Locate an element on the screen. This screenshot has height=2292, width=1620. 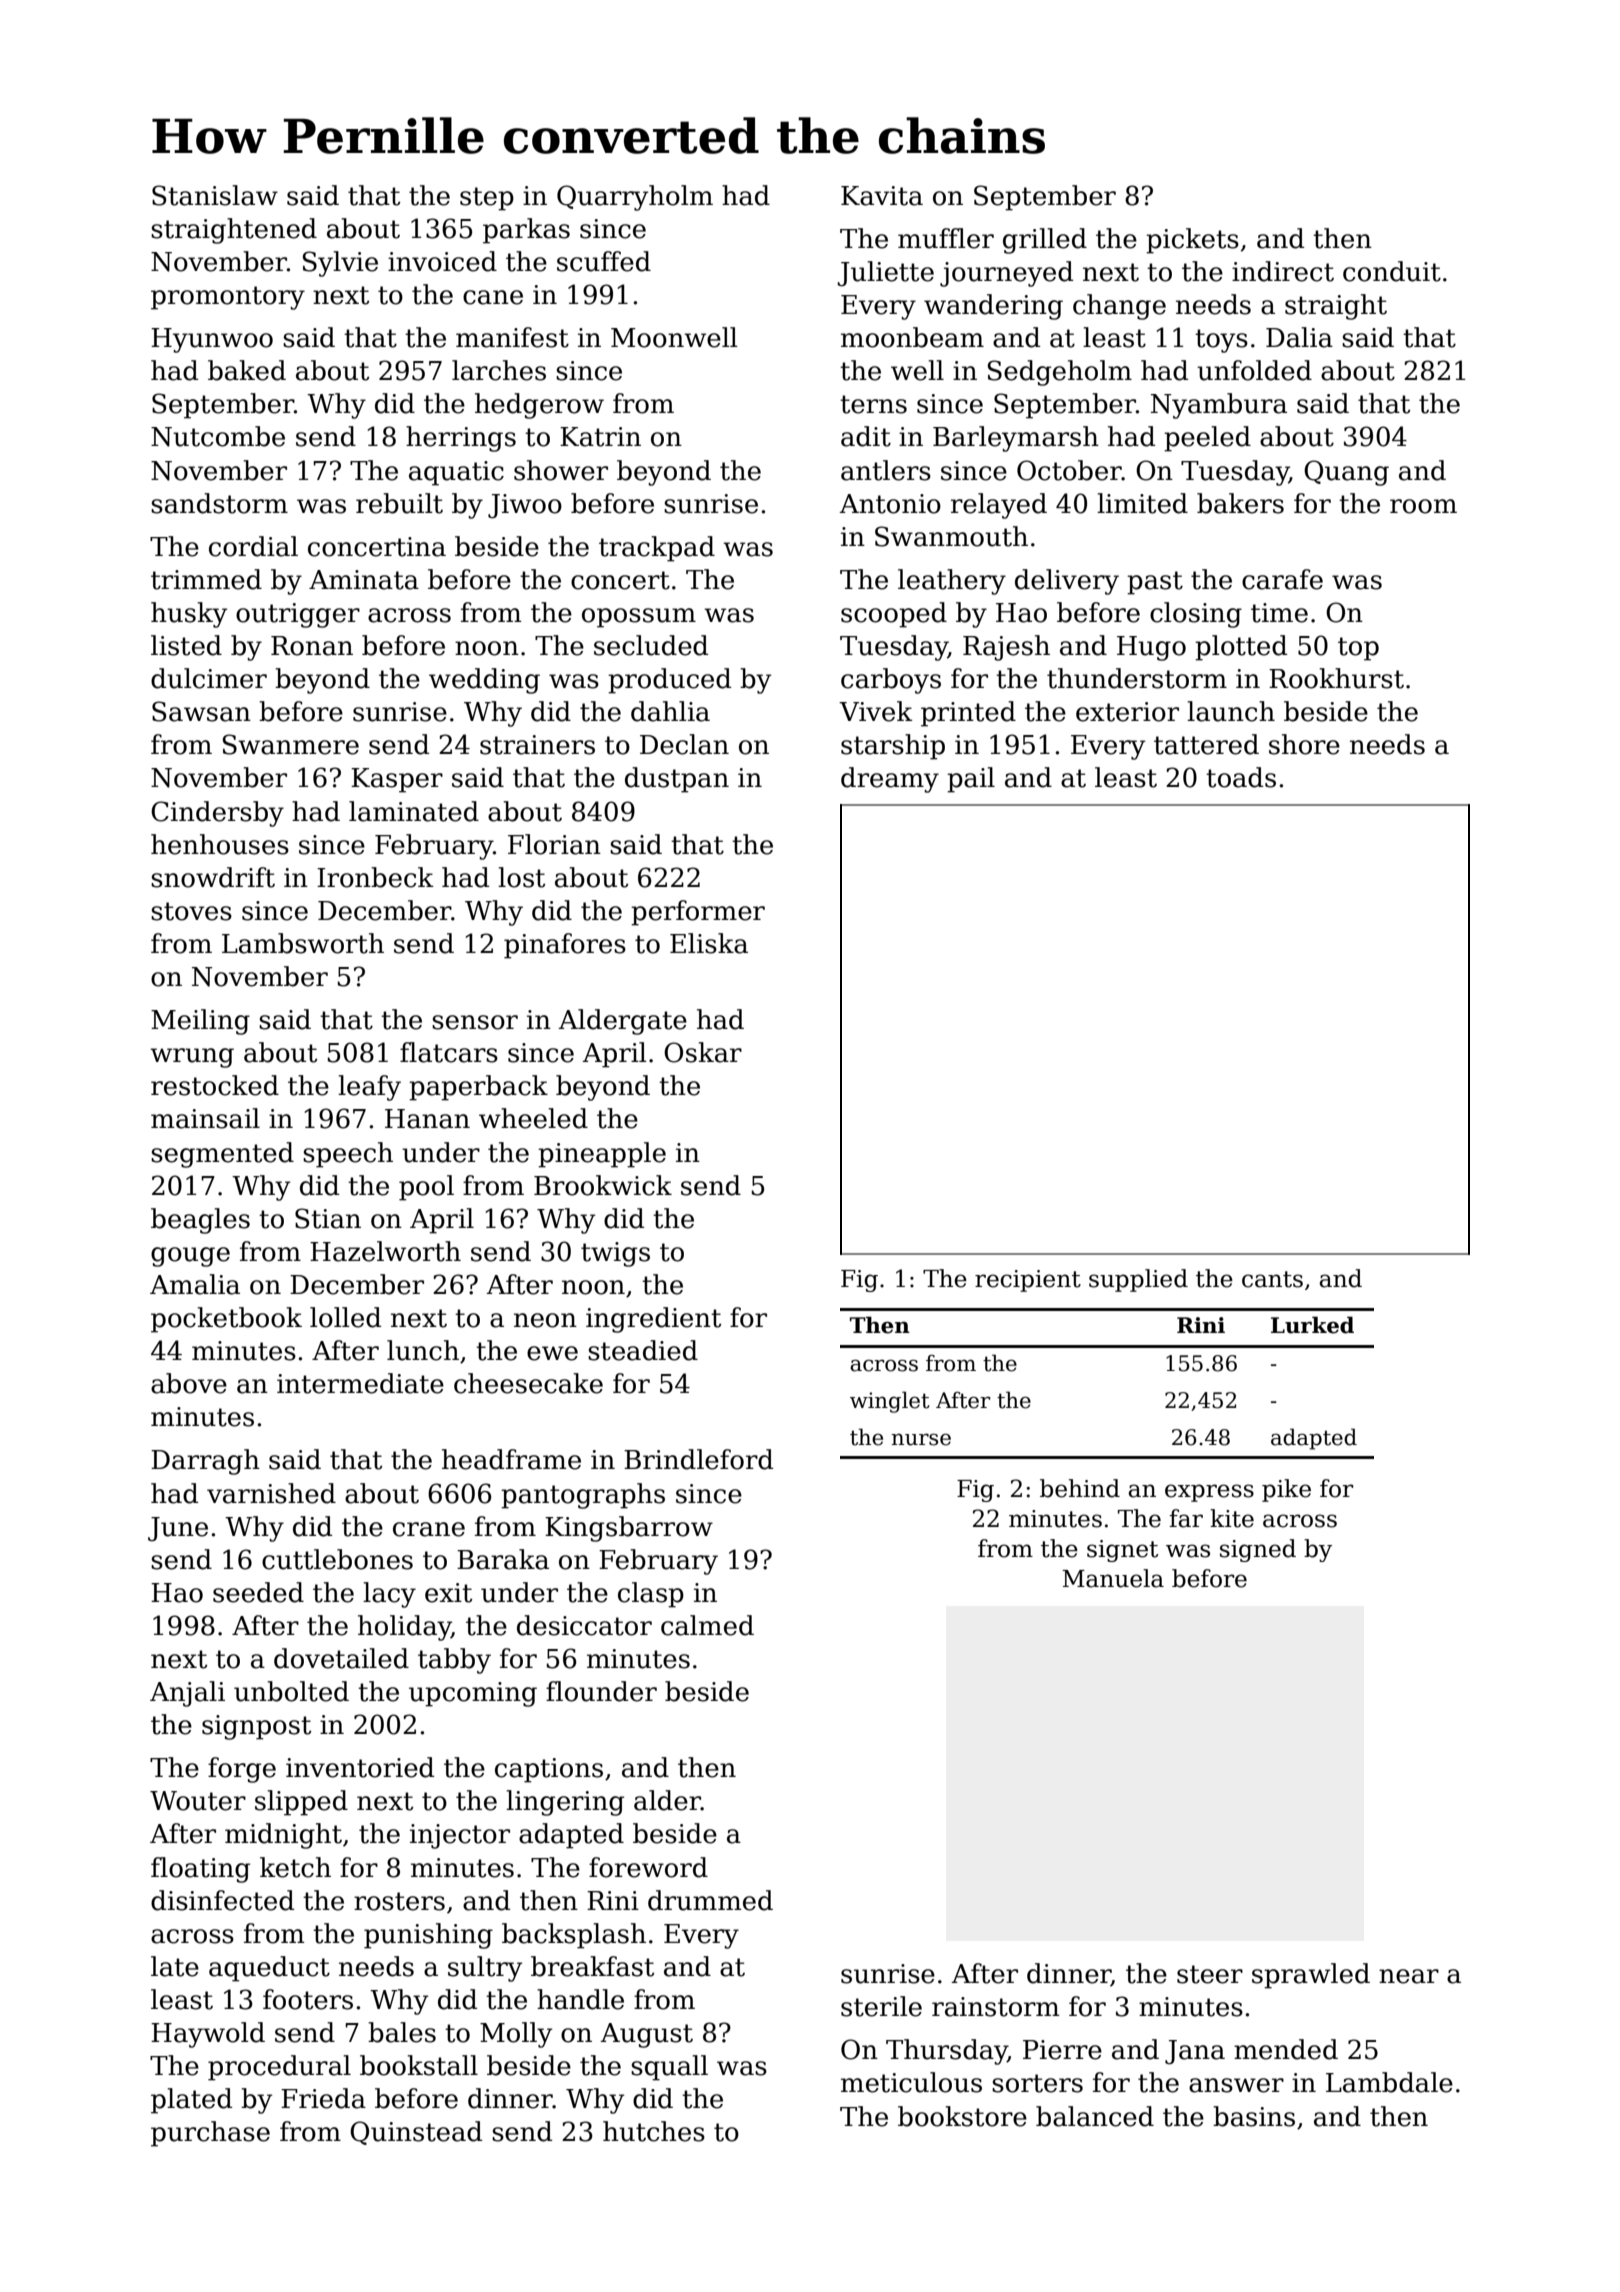
Sedgeholm is located at coordinates (1060, 373).
